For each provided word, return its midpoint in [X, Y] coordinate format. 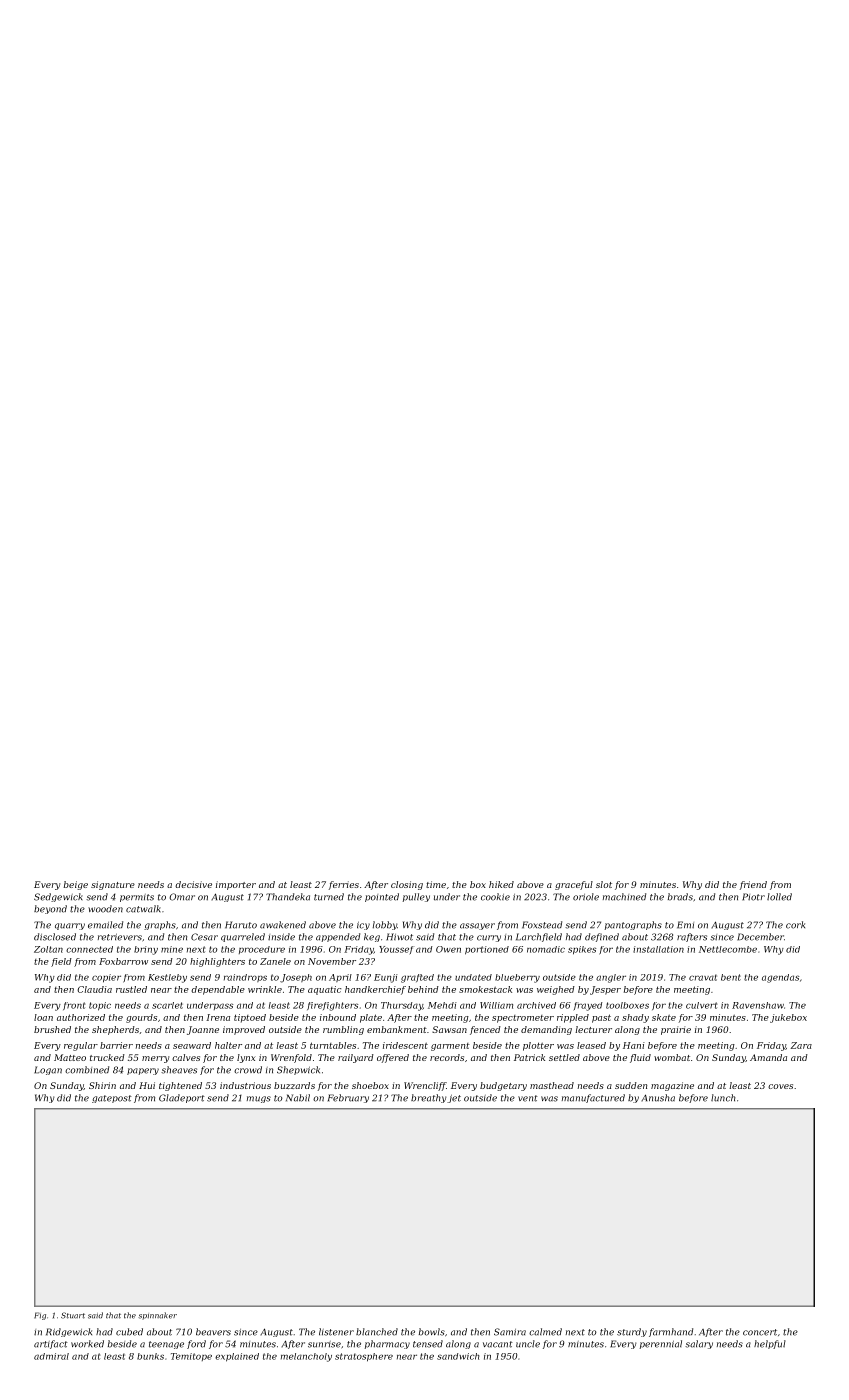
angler [611, 978]
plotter [538, 1046]
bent [731, 977]
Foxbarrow [123, 961]
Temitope [191, 1357]
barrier [116, 1045]
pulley [416, 897]
